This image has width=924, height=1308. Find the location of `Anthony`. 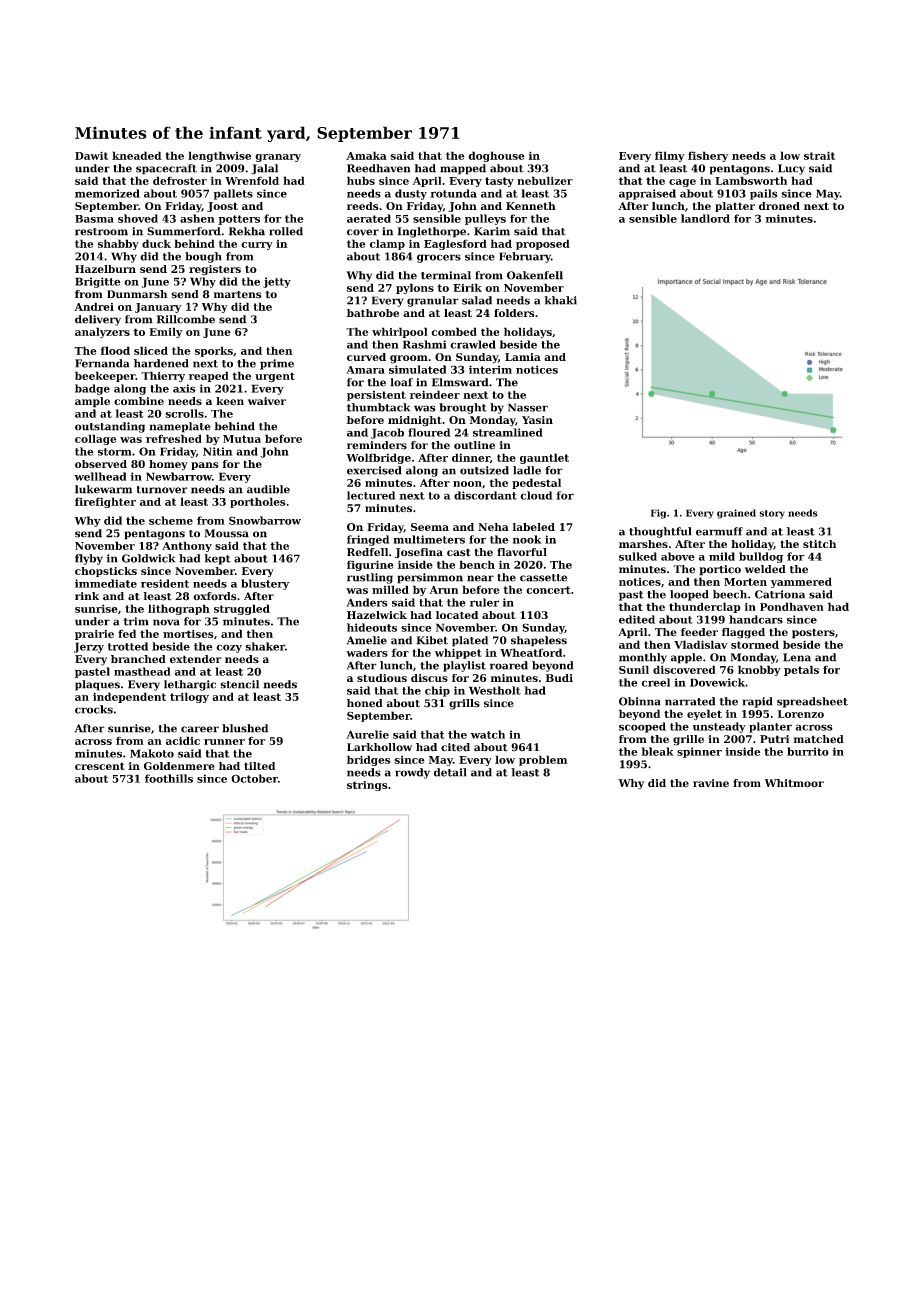

Anthony is located at coordinates (187, 546).
